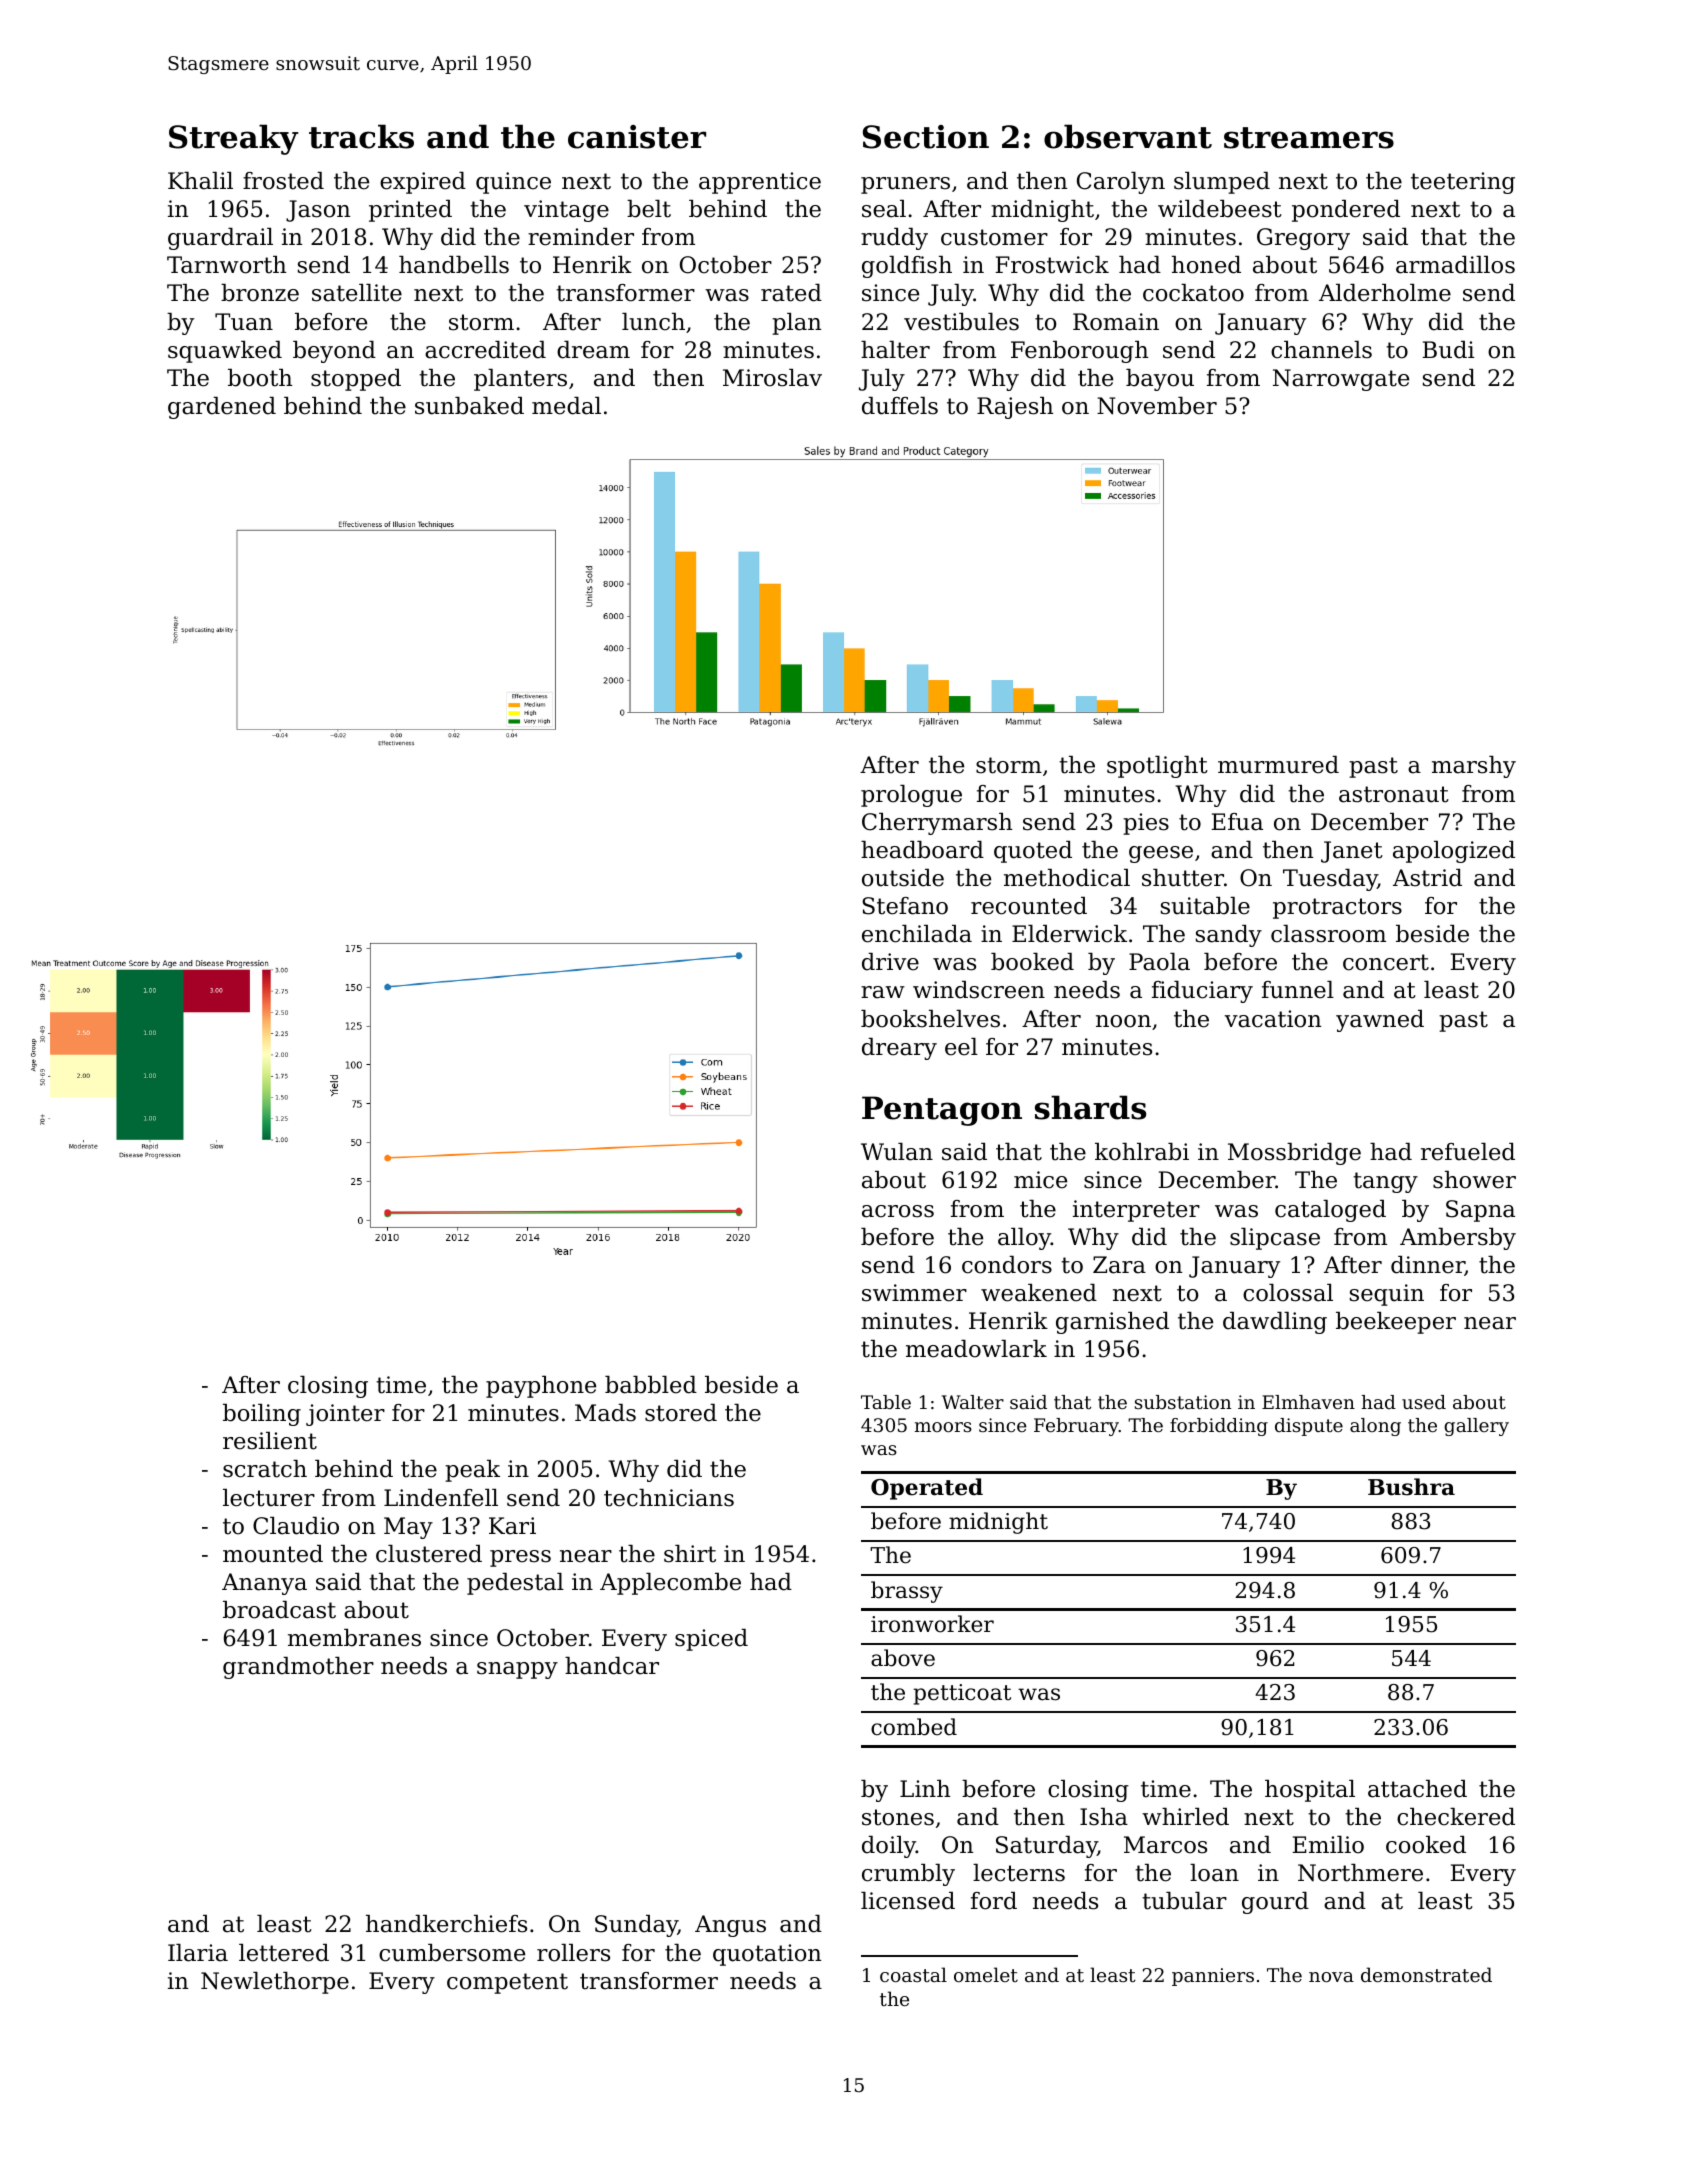 The width and height of the document is (1683, 2178). What do you see at coordinates (1273, 1019) in the document?
I see `vacation` at bounding box center [1273, 1019].
